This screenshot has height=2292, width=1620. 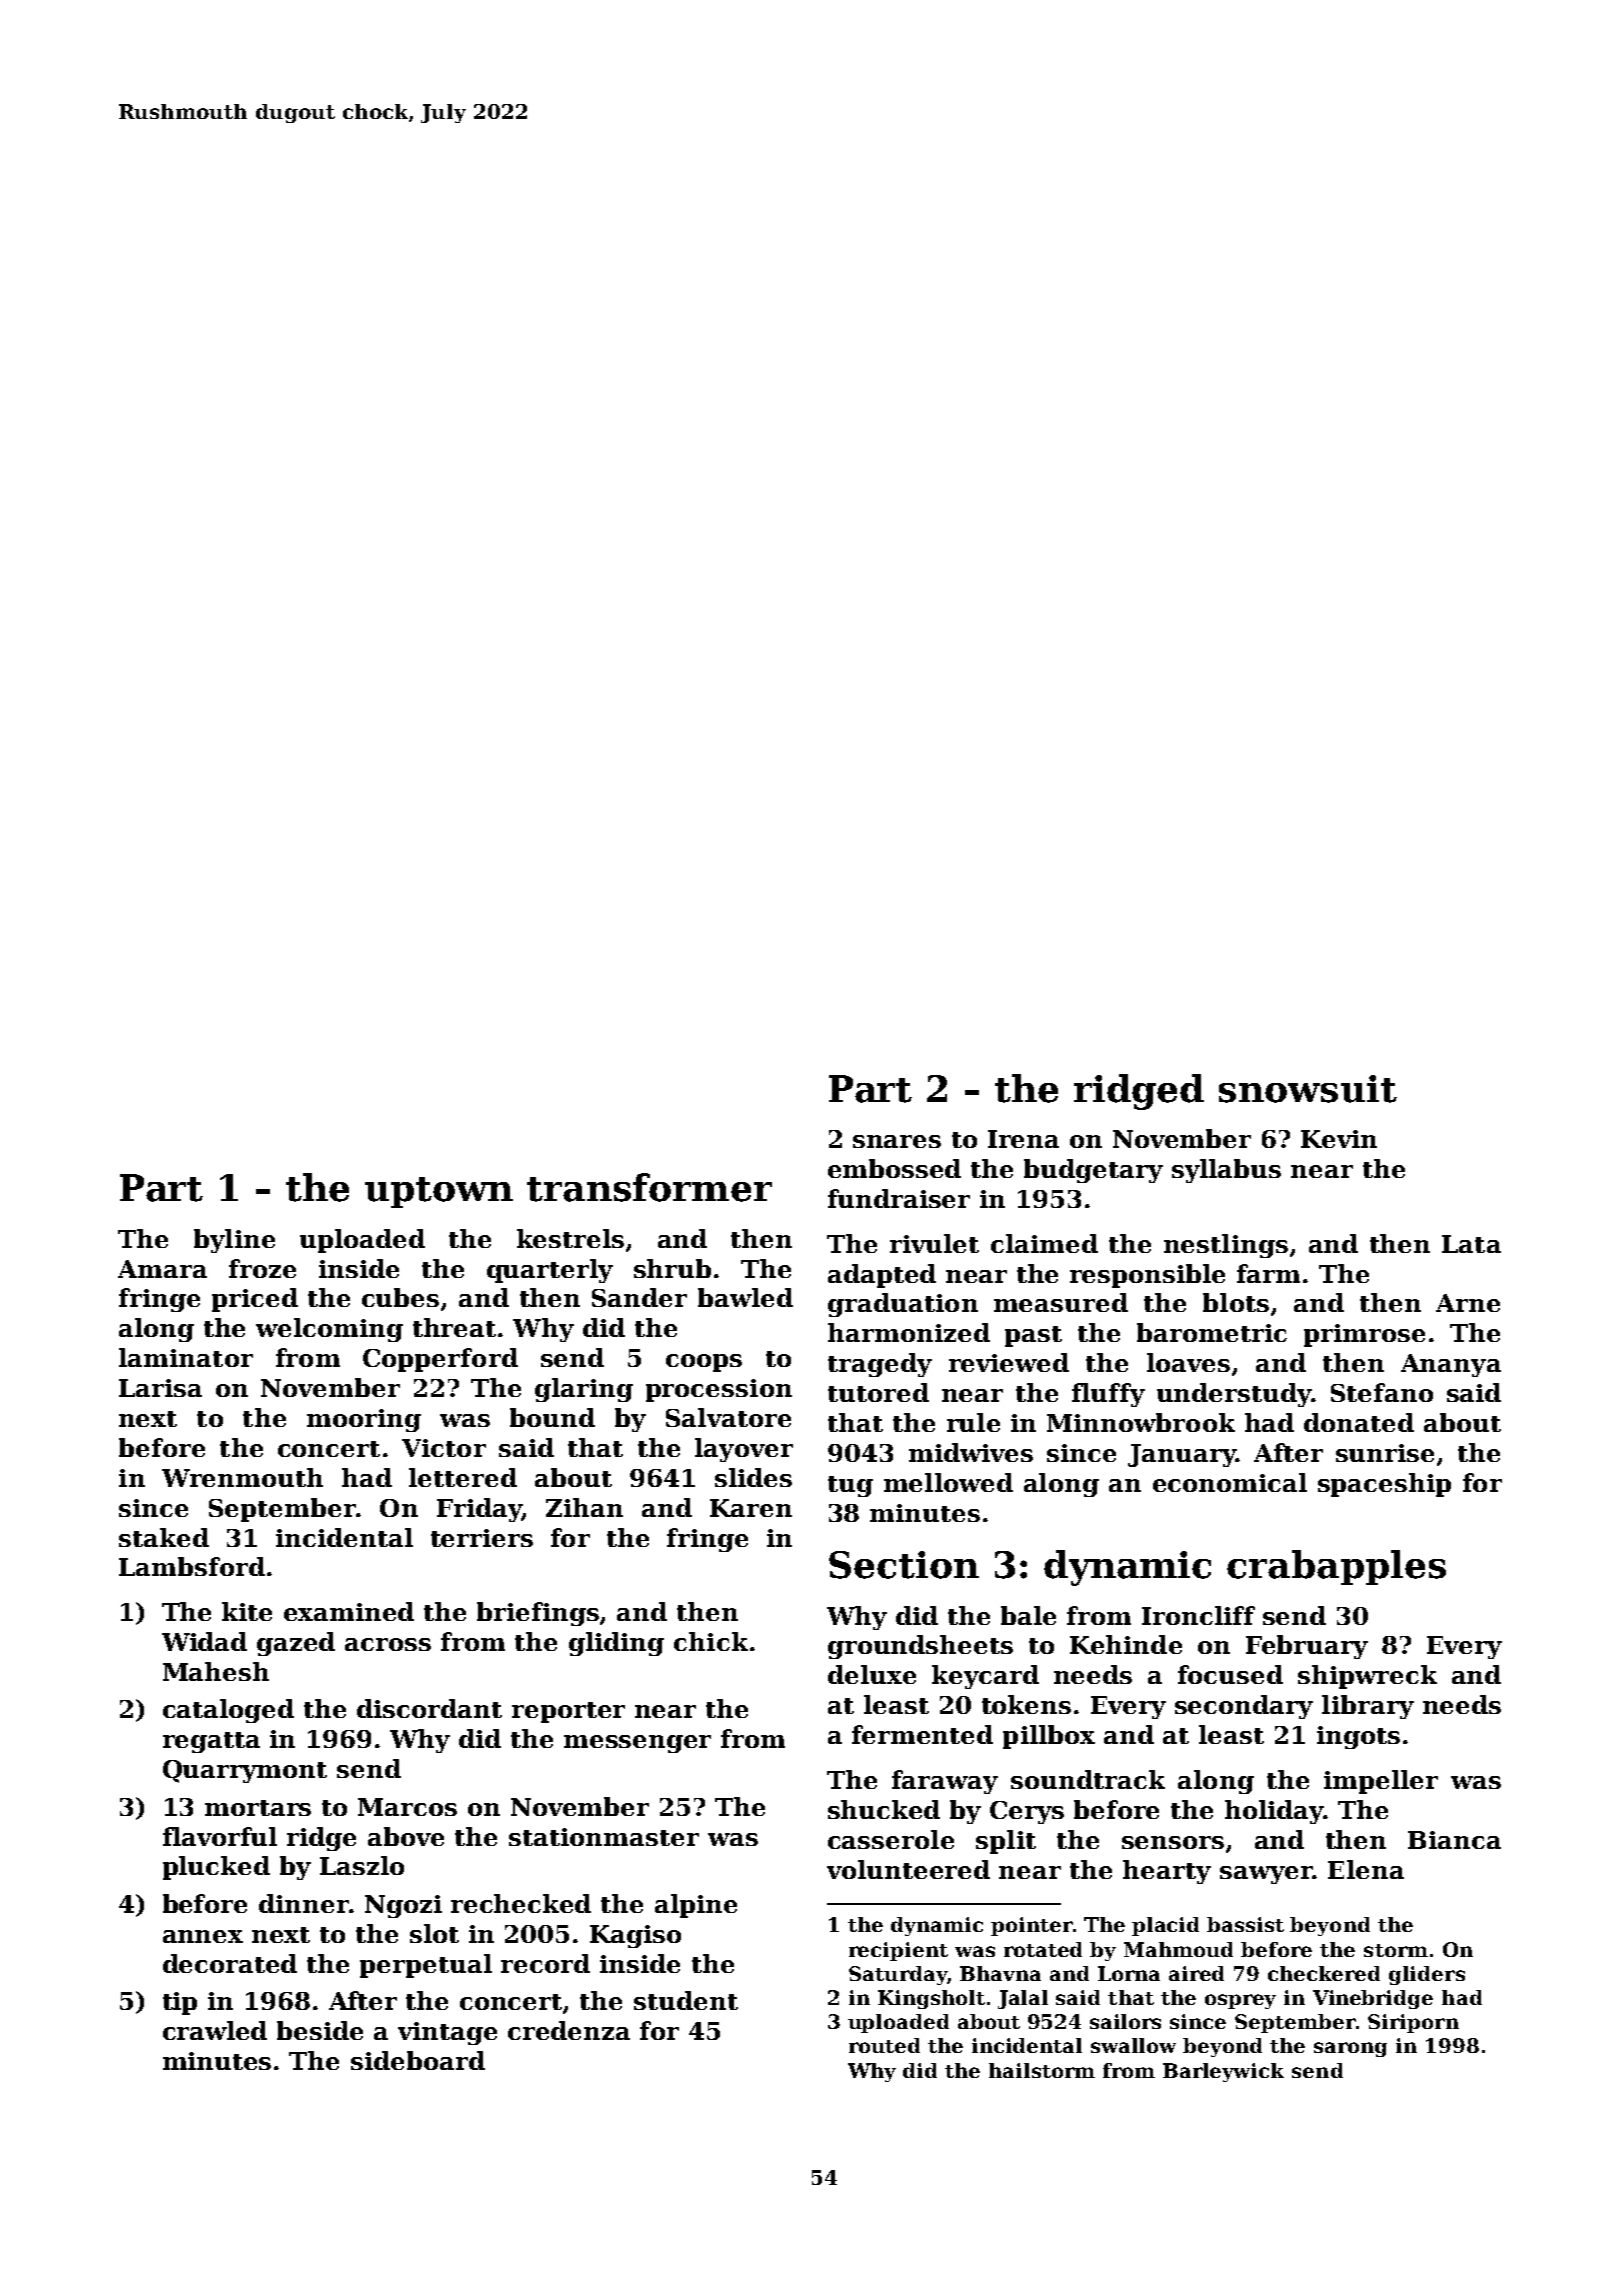 What do you see at coordinates (1182, 1455) in the screenshot?
I see `January` at bounding box center [1182, 1455].
